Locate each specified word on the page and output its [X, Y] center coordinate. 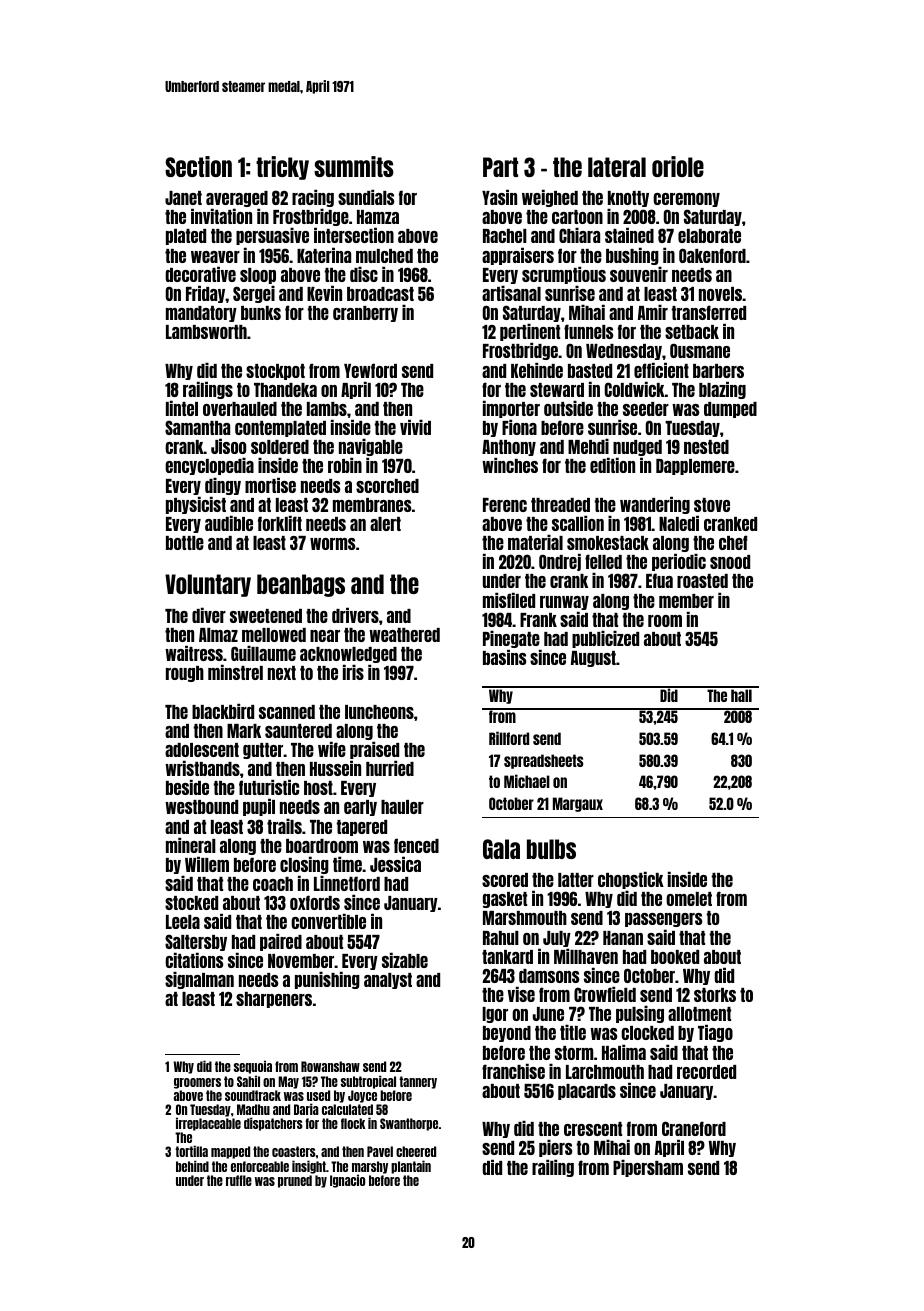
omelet [689, 899]
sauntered [298, 731]
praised [374, 750]
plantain [411, 1167]
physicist [196, 505]
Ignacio [347, 1181]
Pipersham [648, 1168]
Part [500, 167]
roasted [702, 581]
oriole [678, 166]
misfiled [509, 600]
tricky [282, 168]
